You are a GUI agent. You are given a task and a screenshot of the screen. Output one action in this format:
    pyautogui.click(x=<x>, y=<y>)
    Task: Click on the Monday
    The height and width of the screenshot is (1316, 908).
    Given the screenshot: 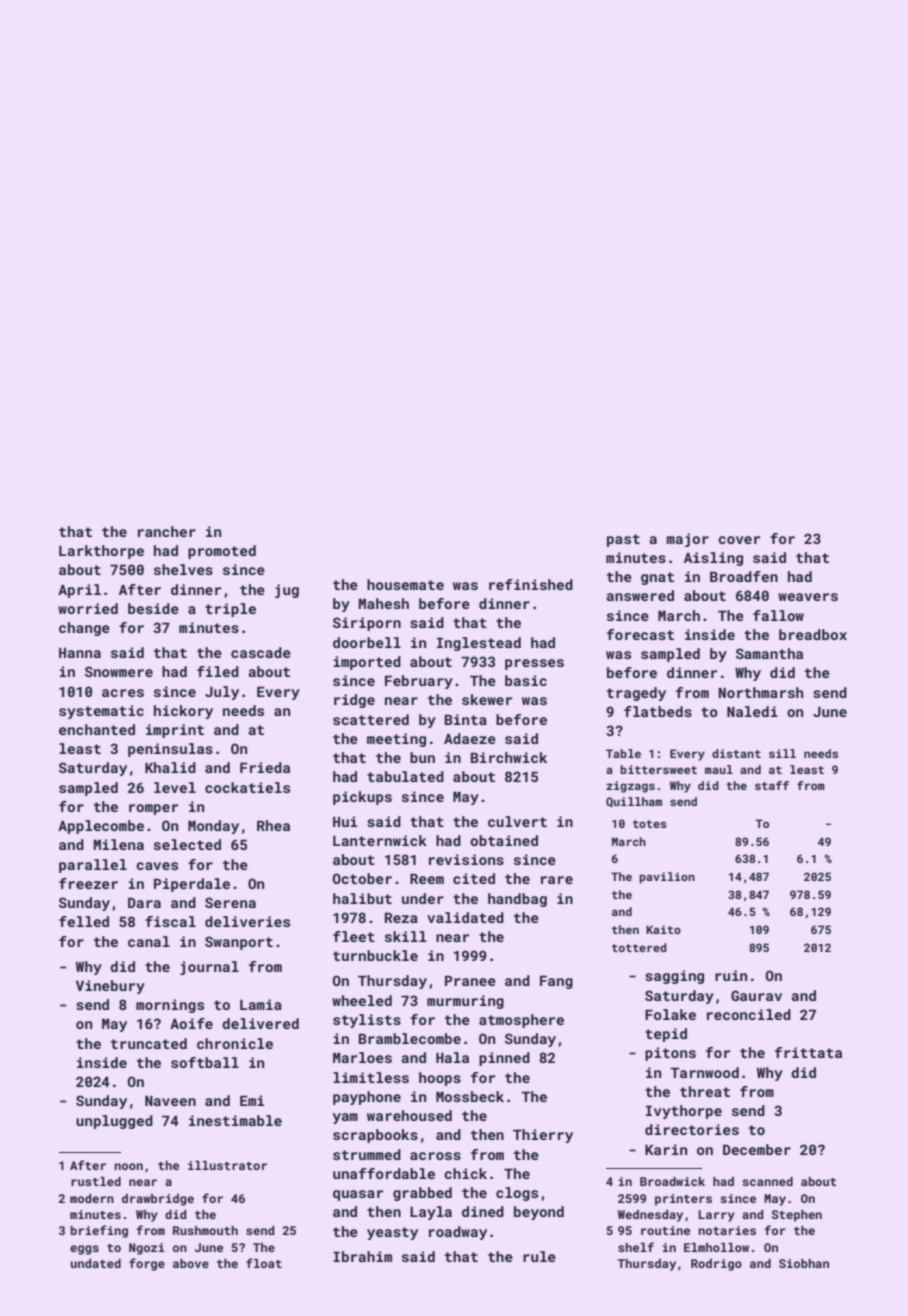 What is the action you would take?
    pyautogui.click(x=213, y=827)
